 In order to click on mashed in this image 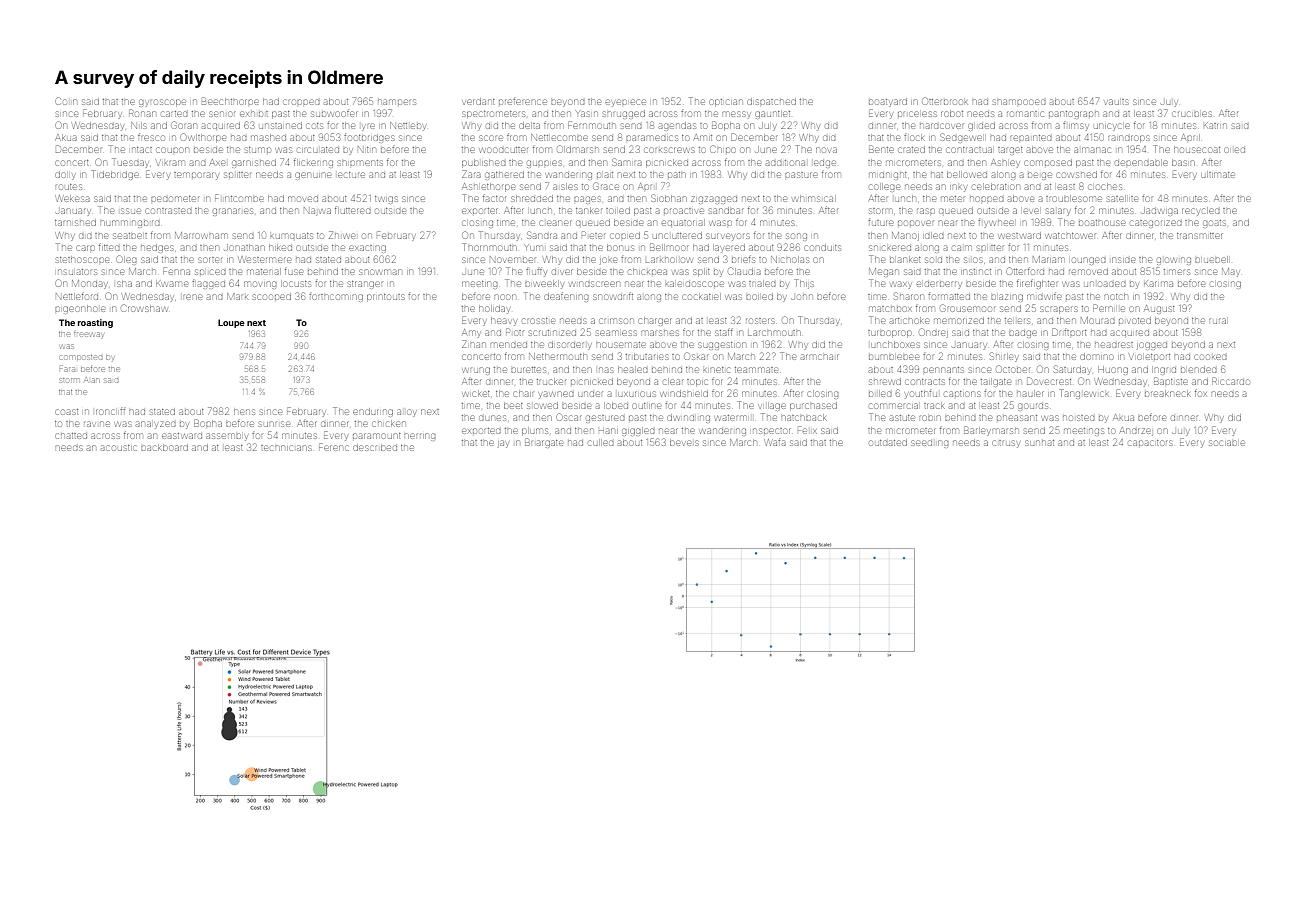, I will do `click(268, 138)`.
